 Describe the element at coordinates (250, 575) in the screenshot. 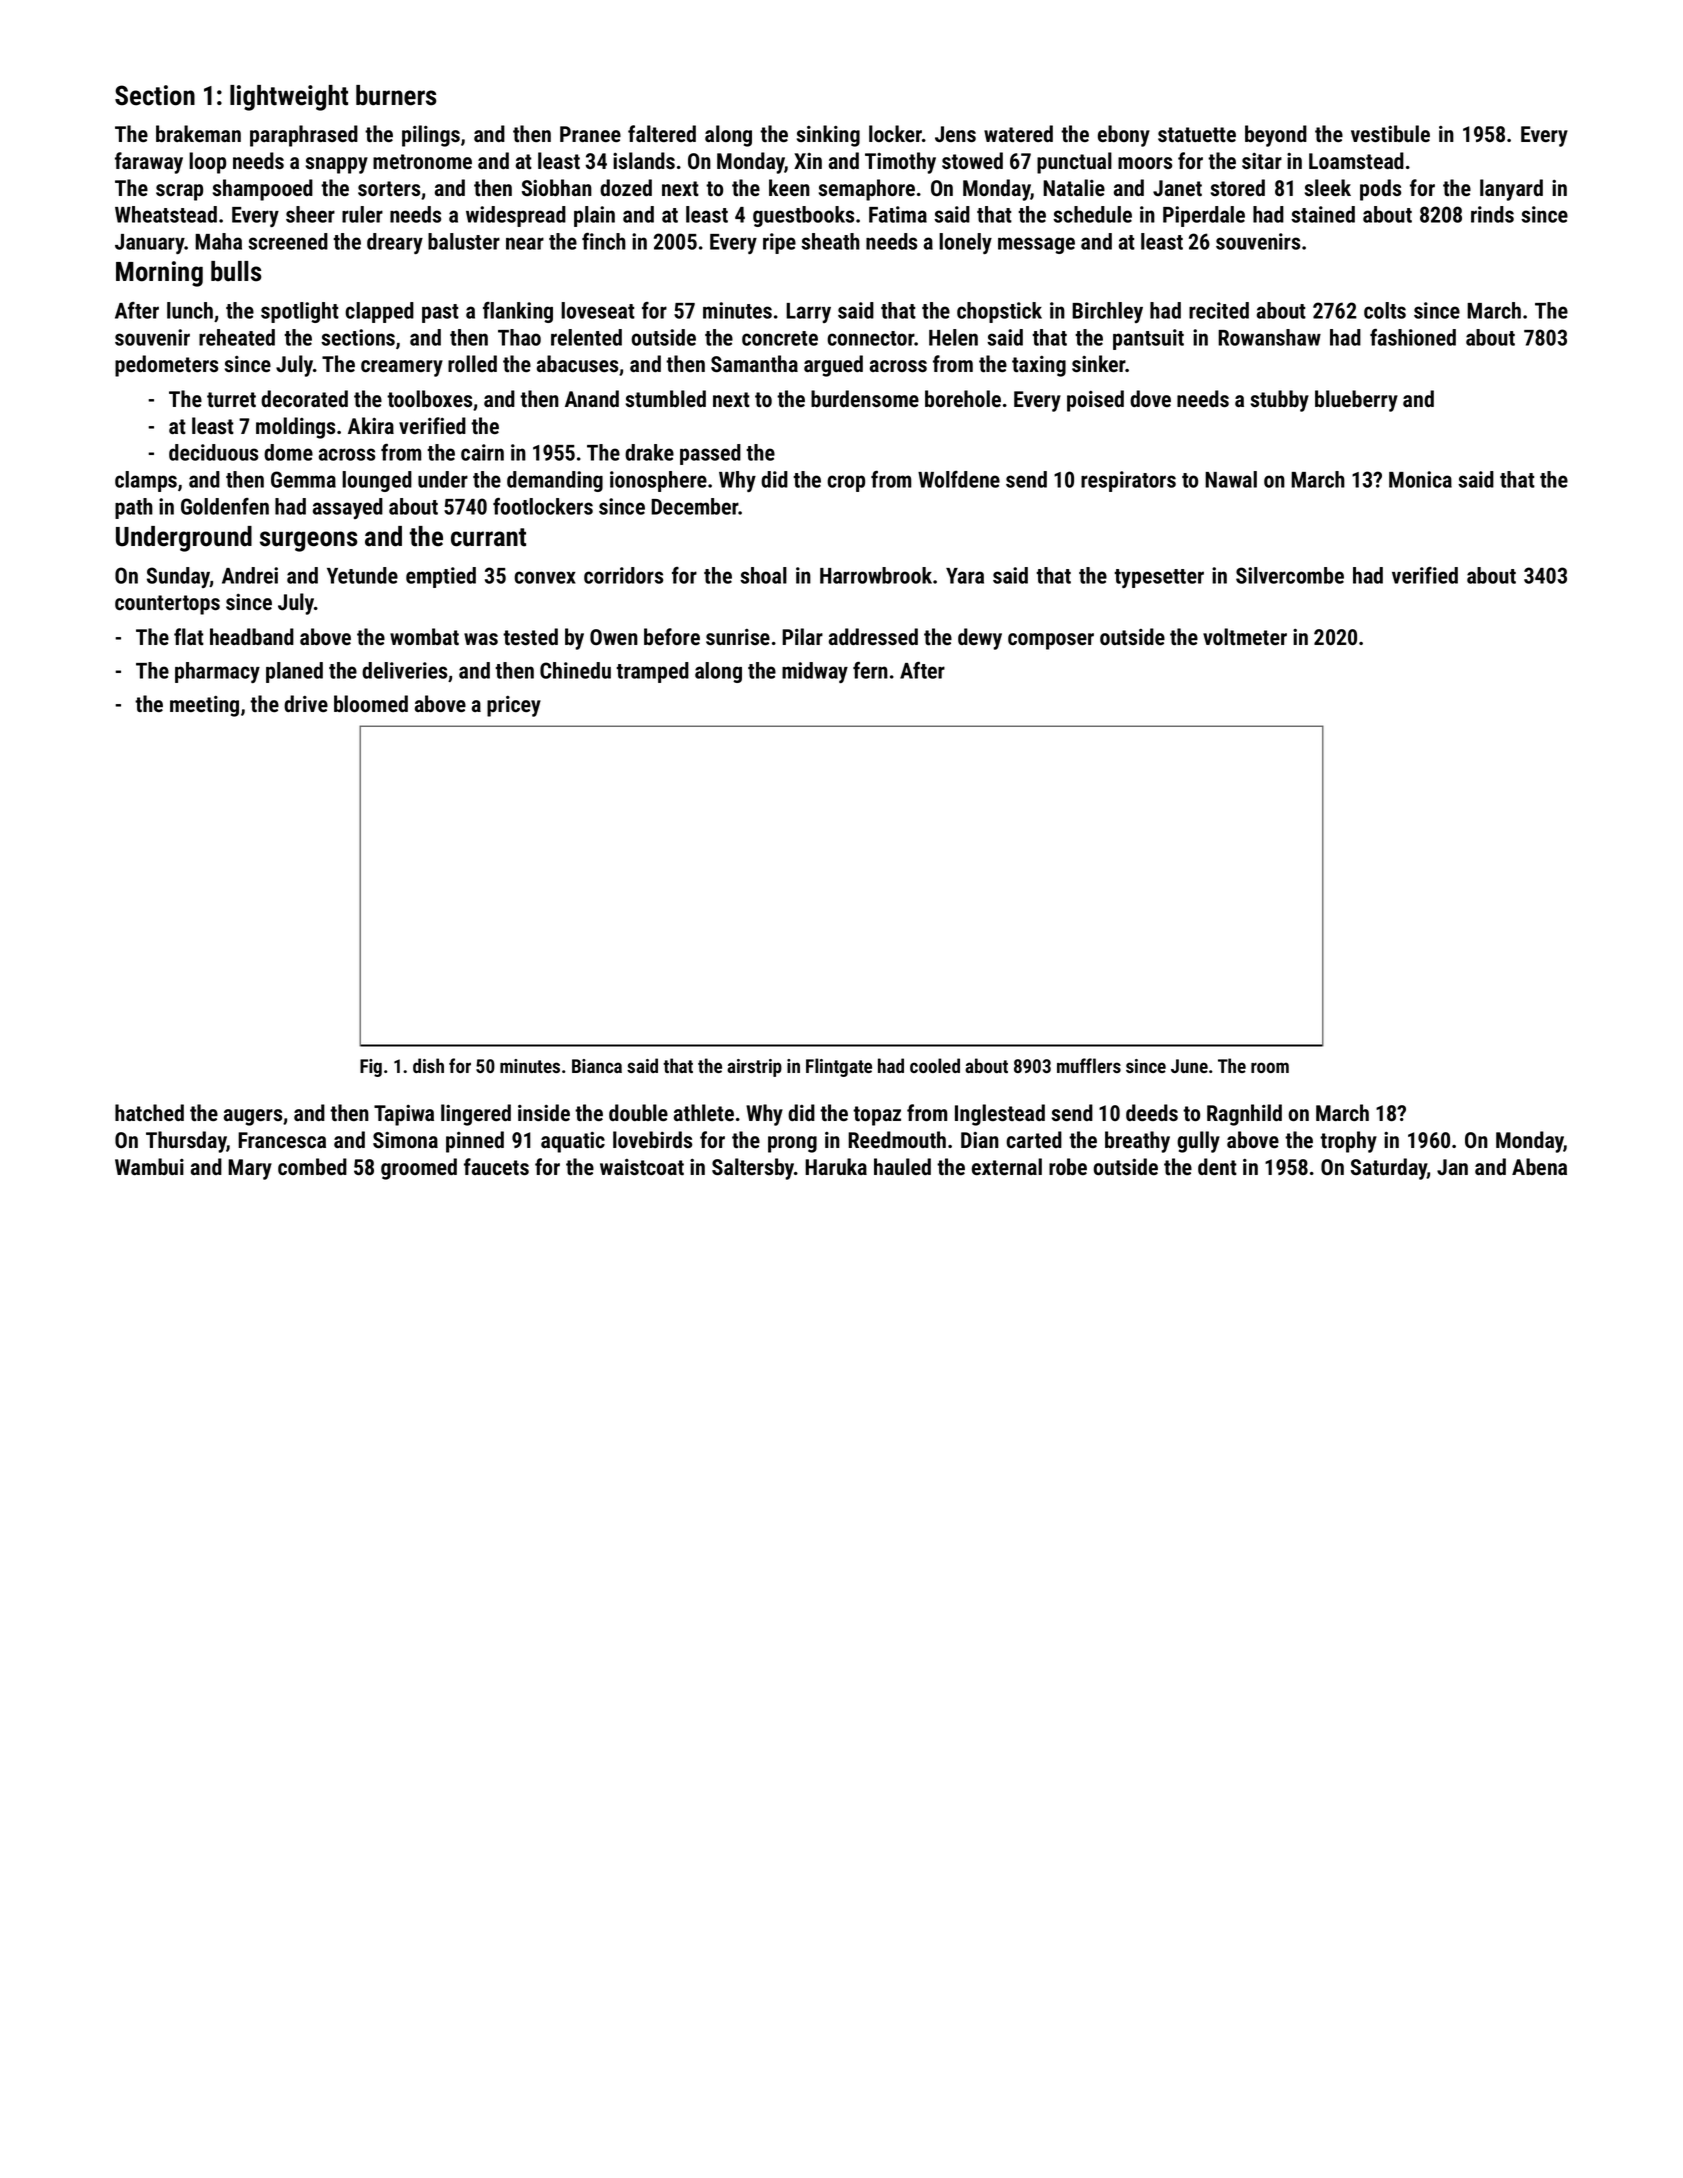

I see `Andrei` at that location.
